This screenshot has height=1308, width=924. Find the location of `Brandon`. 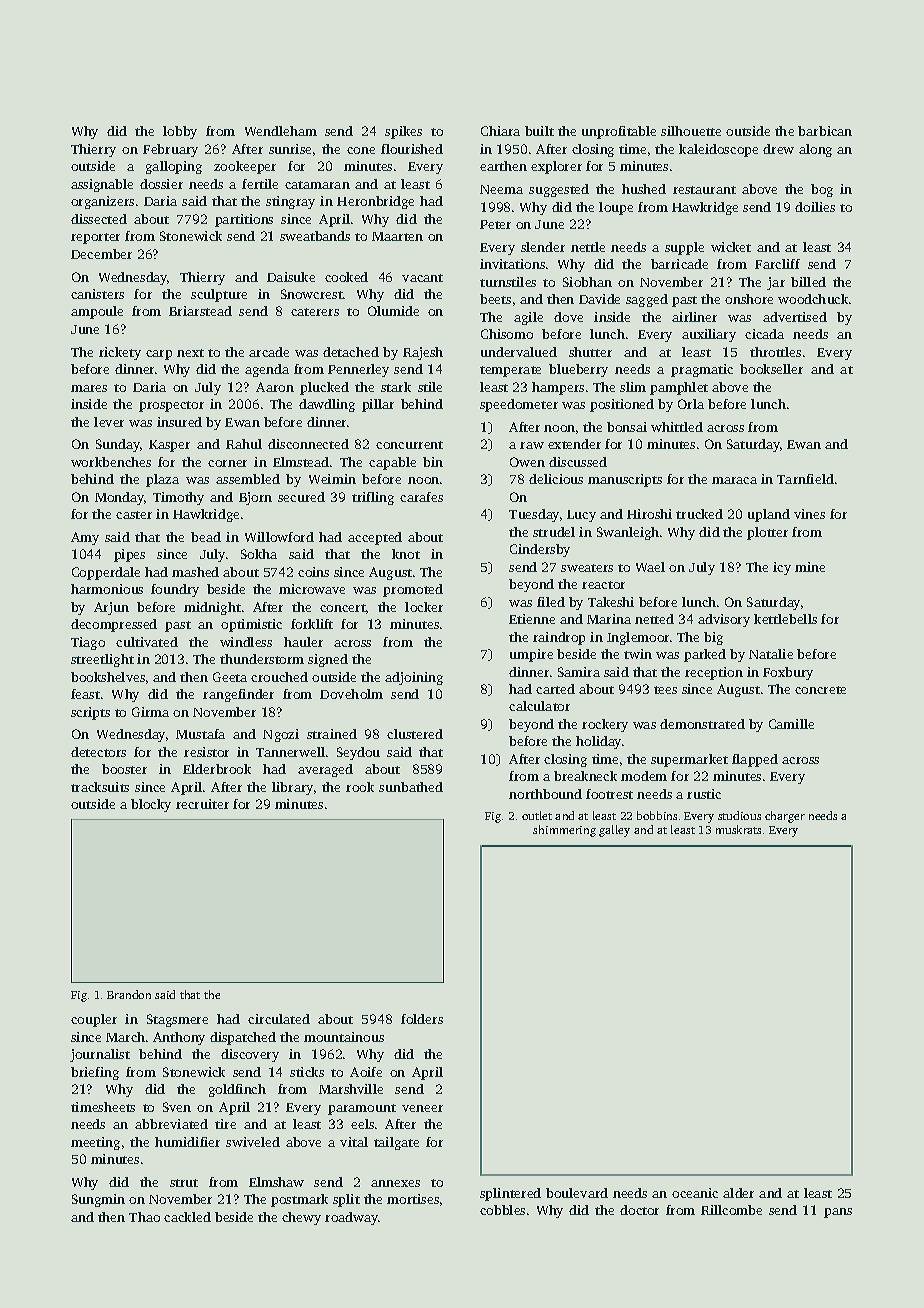

Brandon is located at coordinates (129, 994).
